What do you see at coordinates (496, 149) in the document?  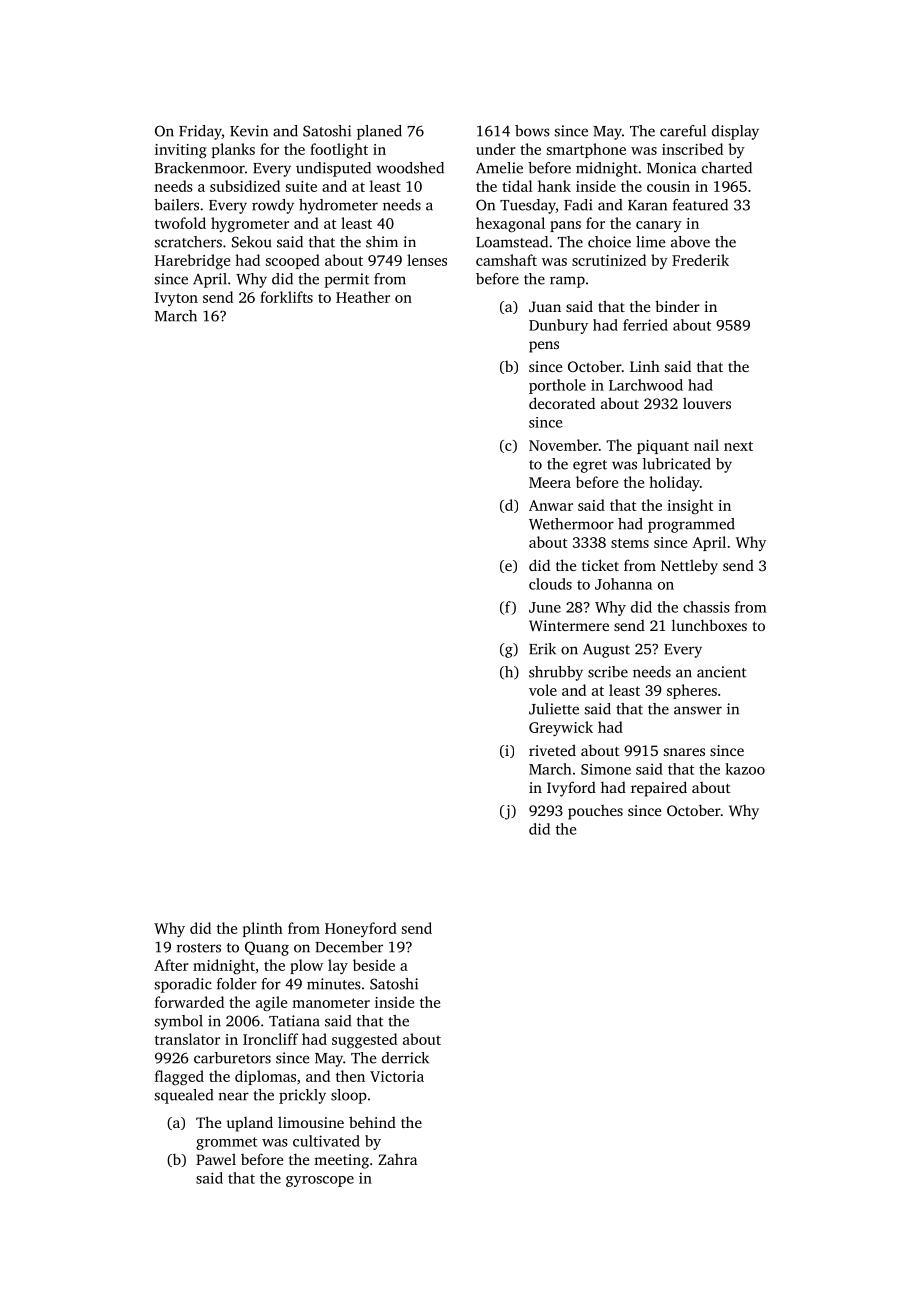 I see `under` at bounding box center [496, 149].
